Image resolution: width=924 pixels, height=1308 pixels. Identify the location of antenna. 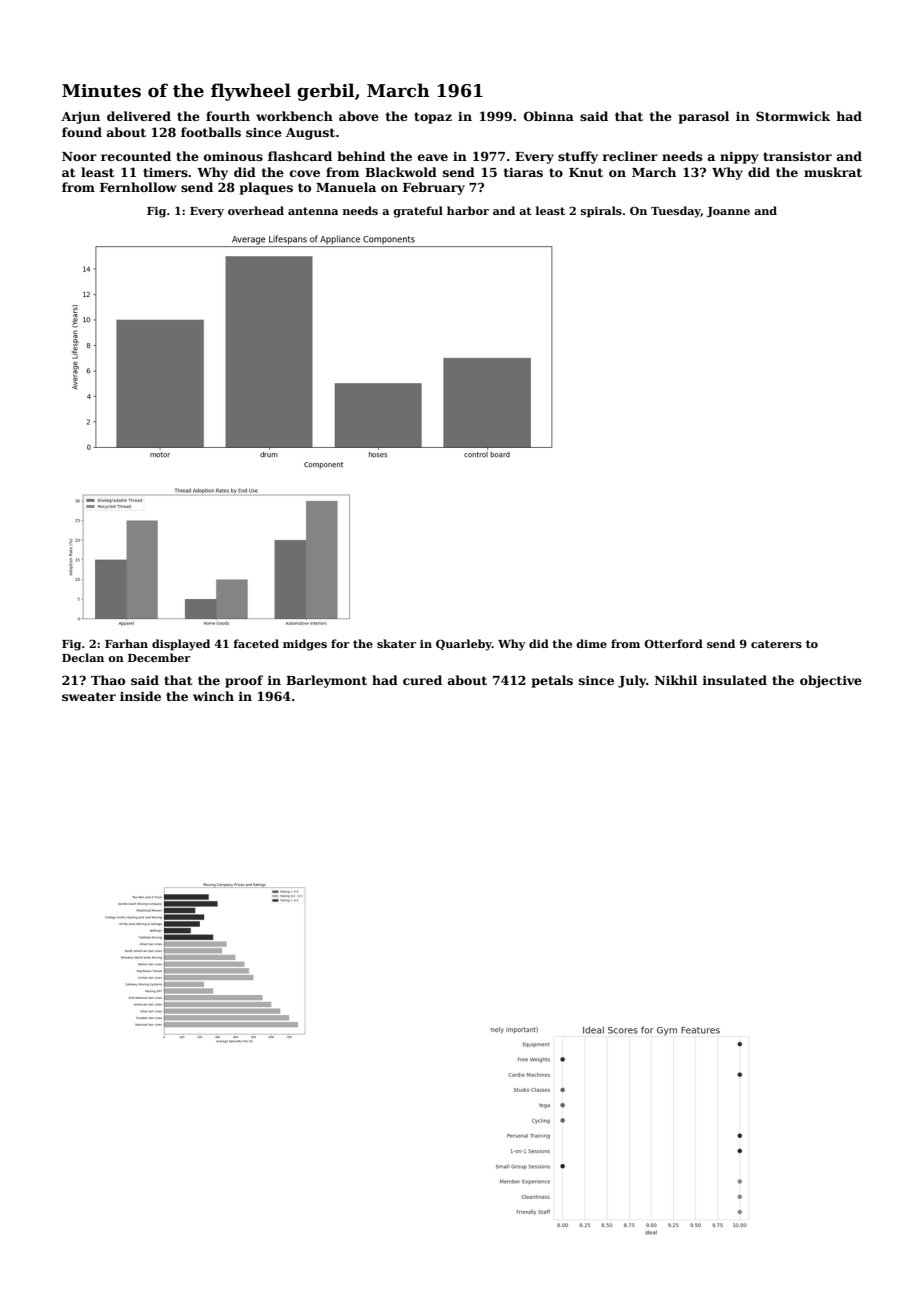
(313, 211).
